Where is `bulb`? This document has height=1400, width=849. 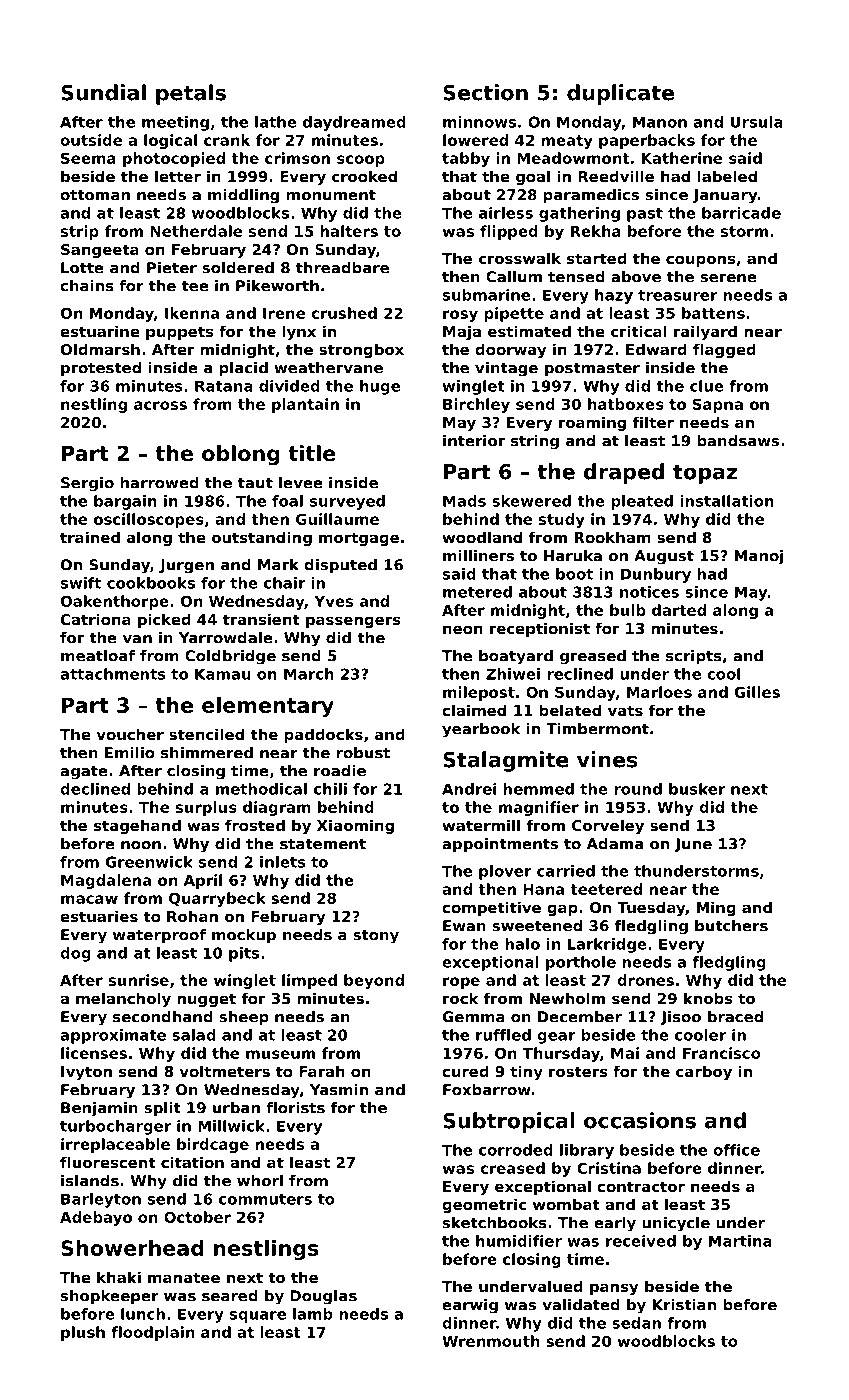 bulb is located at coordinates (628, 610).
